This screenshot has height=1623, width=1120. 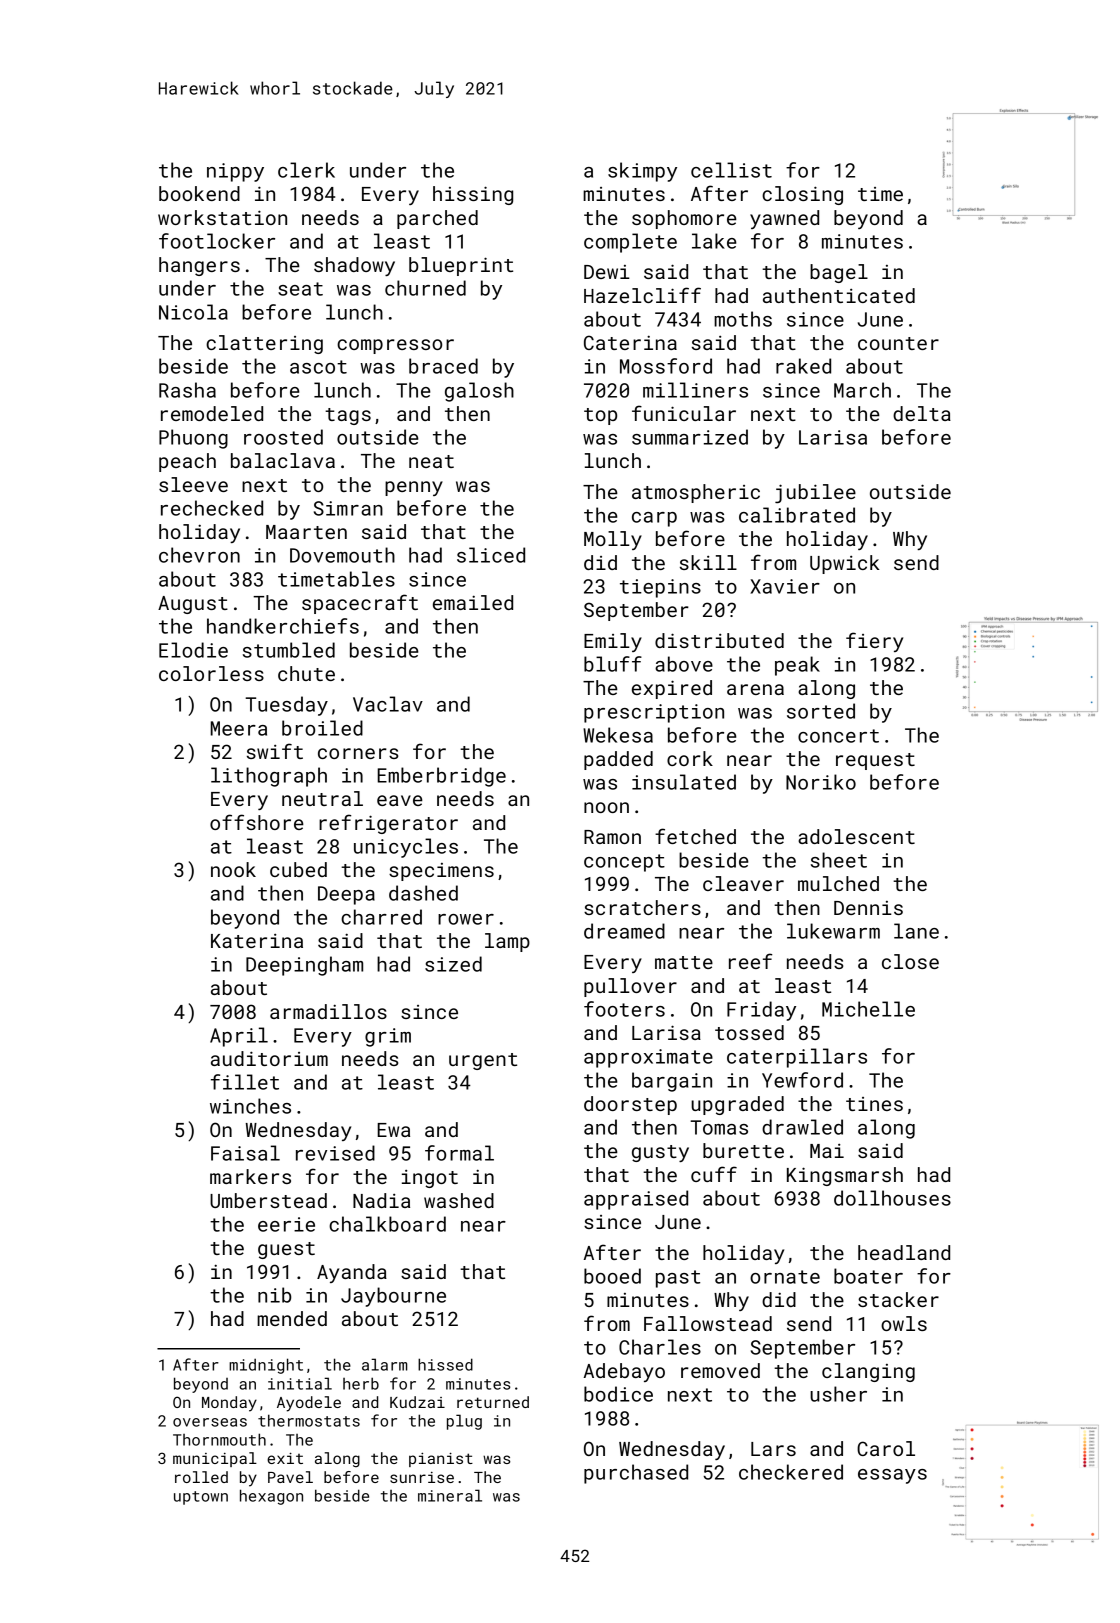 What do you see at coordinates (624, 1009) in the screenshot?
I see `footers` at bounding box center [624, 1009].
